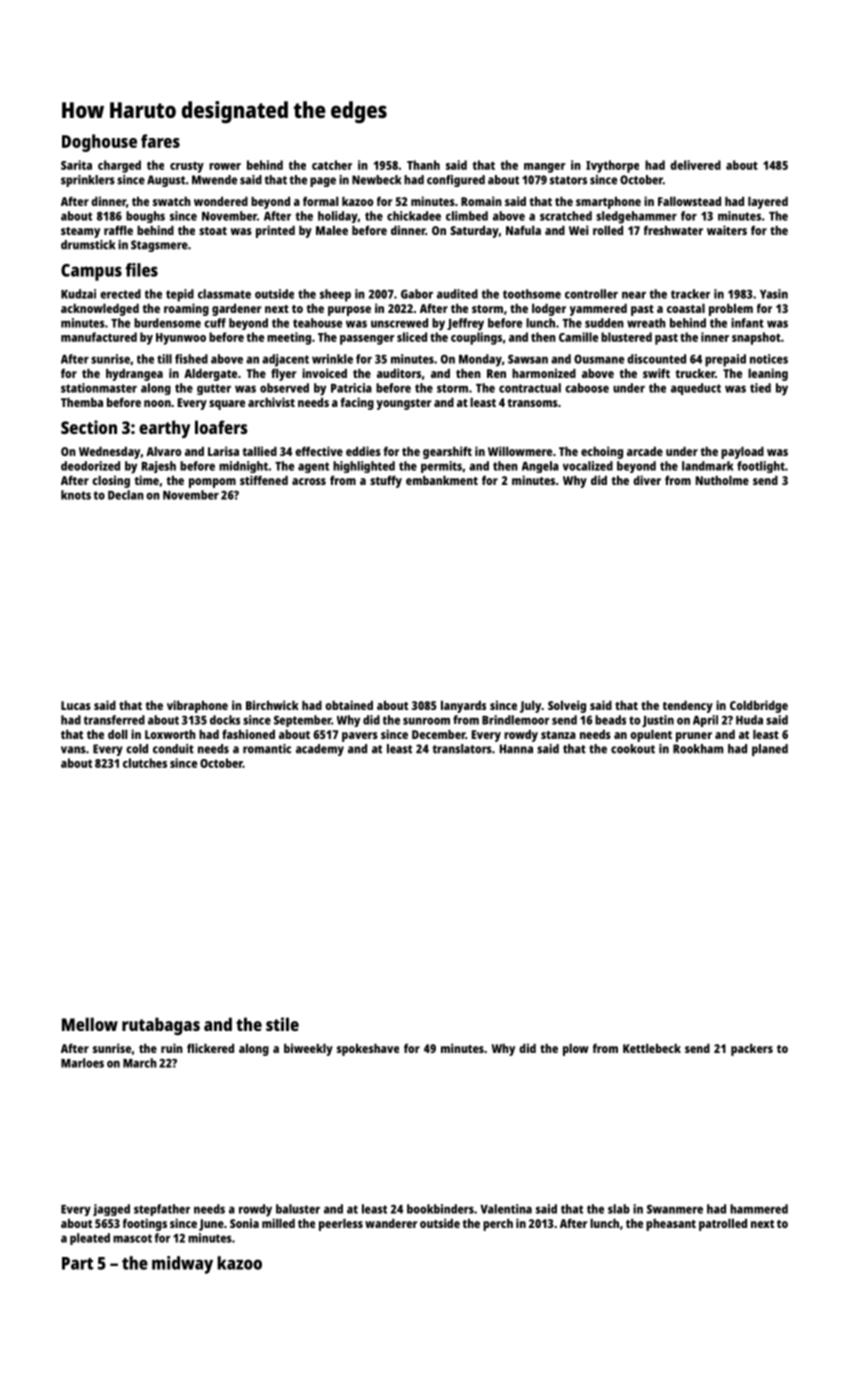 This screenshot has height=1400, width=849. Describe the element at coordinates (768, 203) in the screenshot. I see `layered` at that location.
